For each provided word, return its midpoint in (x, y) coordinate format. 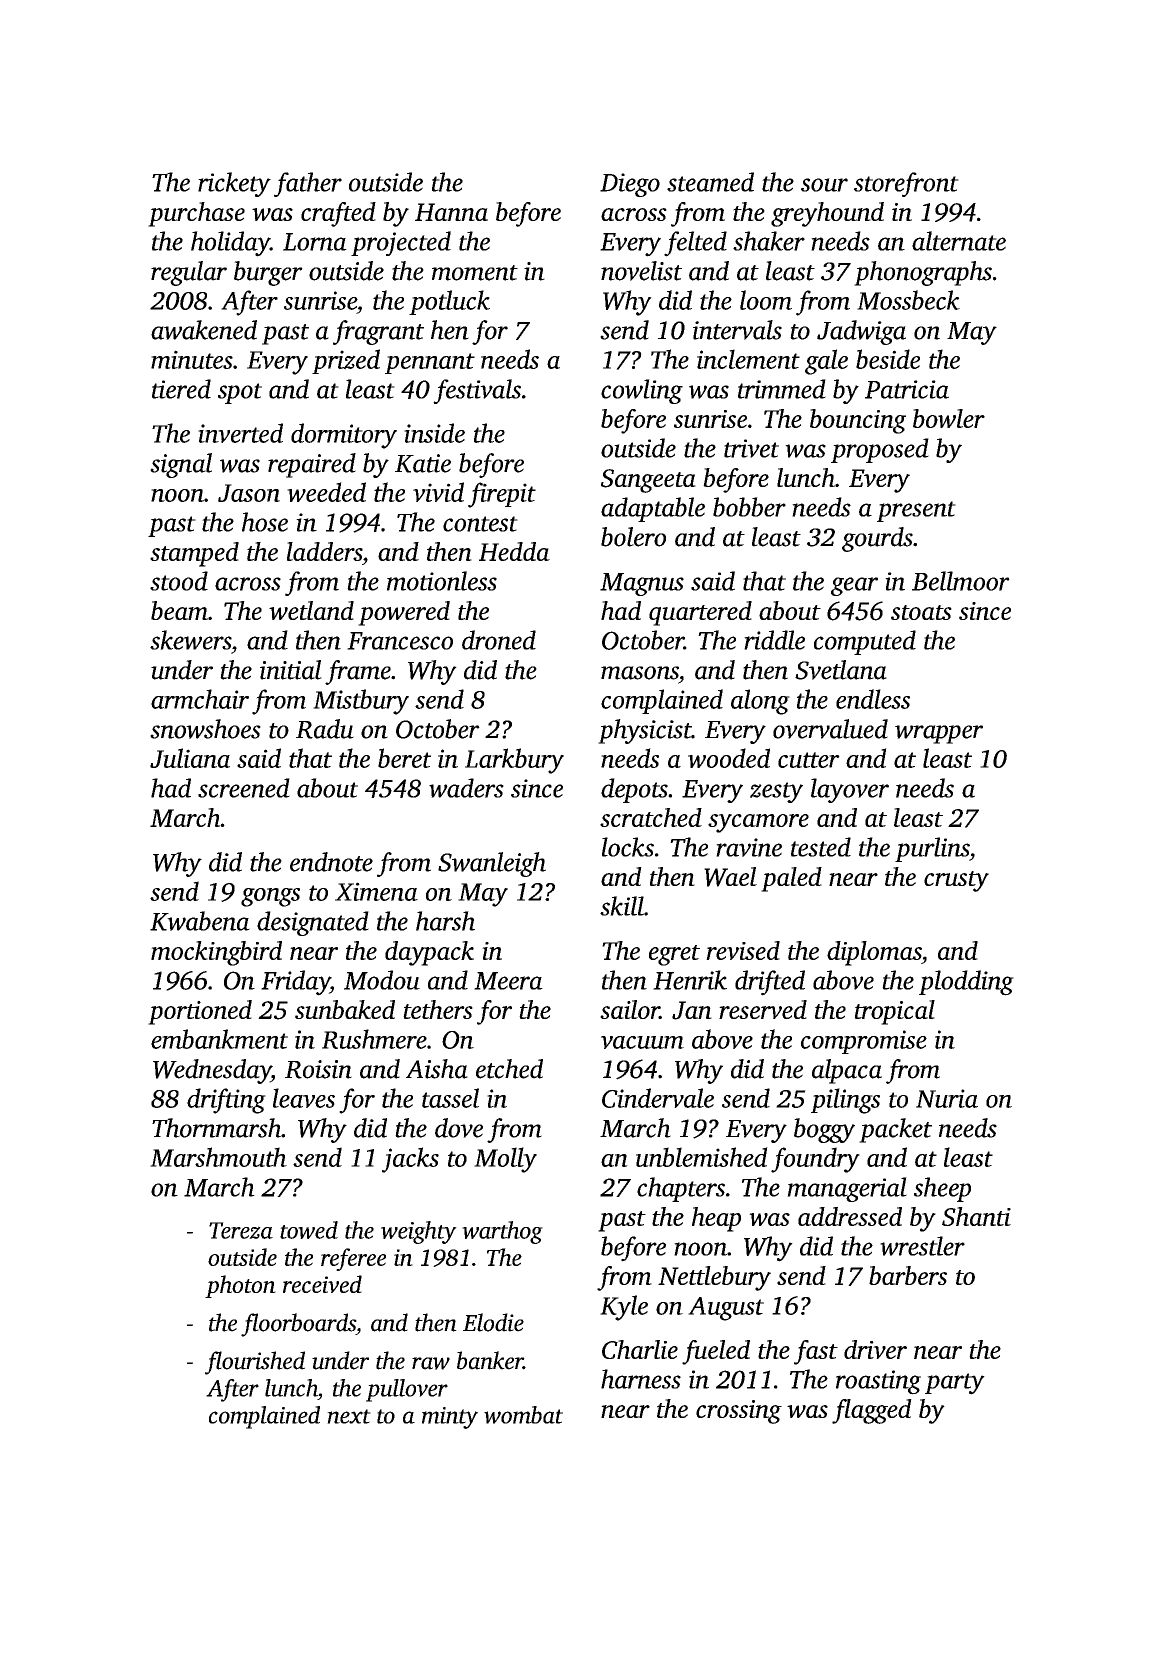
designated (313, 923)
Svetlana (841, 670)
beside (888, 359)
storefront (906, 184)
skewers (190, 640)
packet (895, 1130)
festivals (477, 391)
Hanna (451, 212)
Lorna (315, 242)
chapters (681, 1189)
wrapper (939, 734)
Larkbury (514, 761)
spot (240, 393)
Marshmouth (218, 1157)
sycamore (758, 823)
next (349, 1416)
